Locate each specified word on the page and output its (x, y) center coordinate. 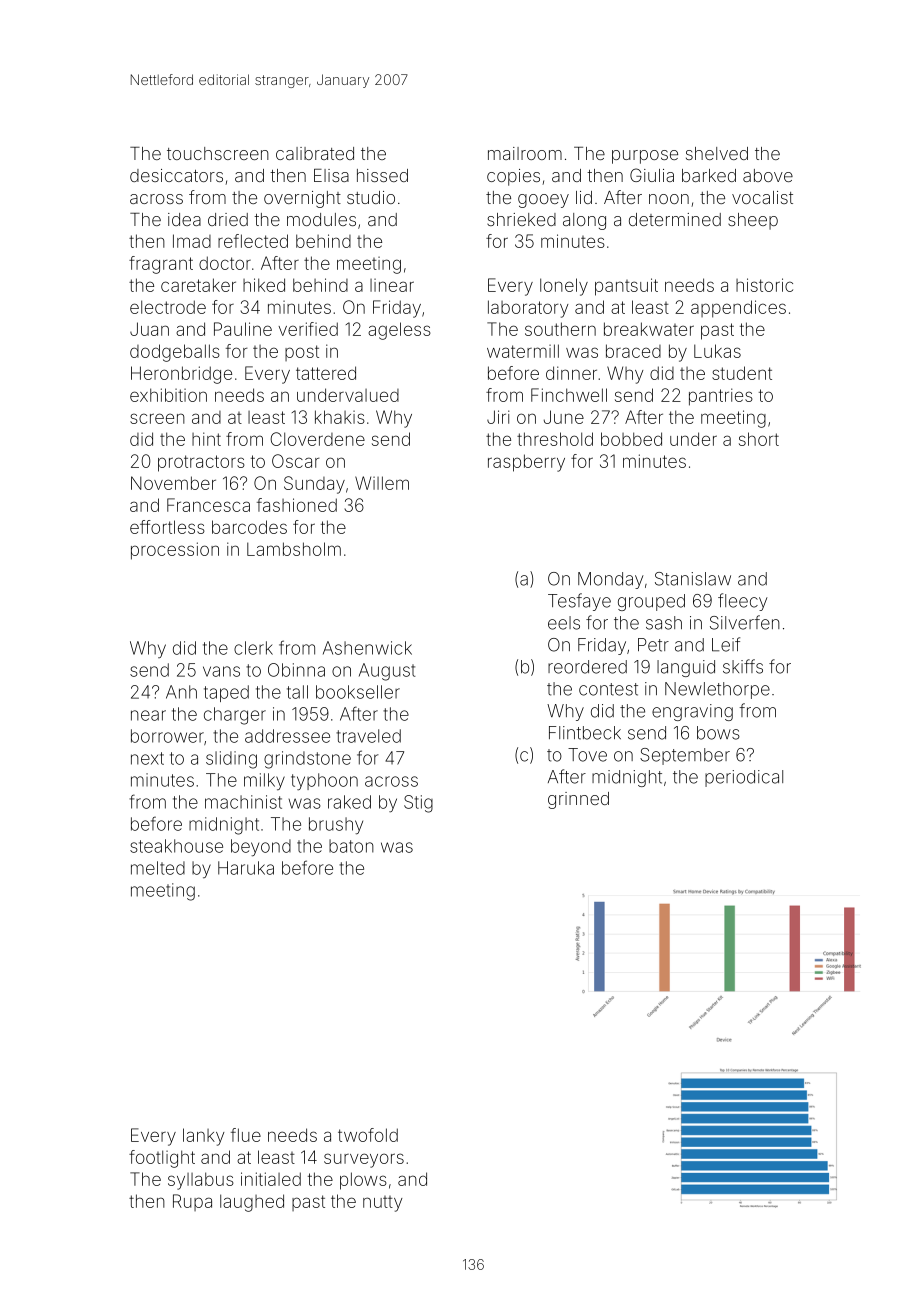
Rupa (192, 1202)
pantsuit (626, 287)
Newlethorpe (717, 690)
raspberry (526, 463)
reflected (253, 241)
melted (158, 868)
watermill (523, 351)
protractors (201, 463)
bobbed (631, 439)
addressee (287, 736)
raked (349, 802)
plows (363, 1181)
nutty (382, 1204)
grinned (578, 800)
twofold (368, 1135)
